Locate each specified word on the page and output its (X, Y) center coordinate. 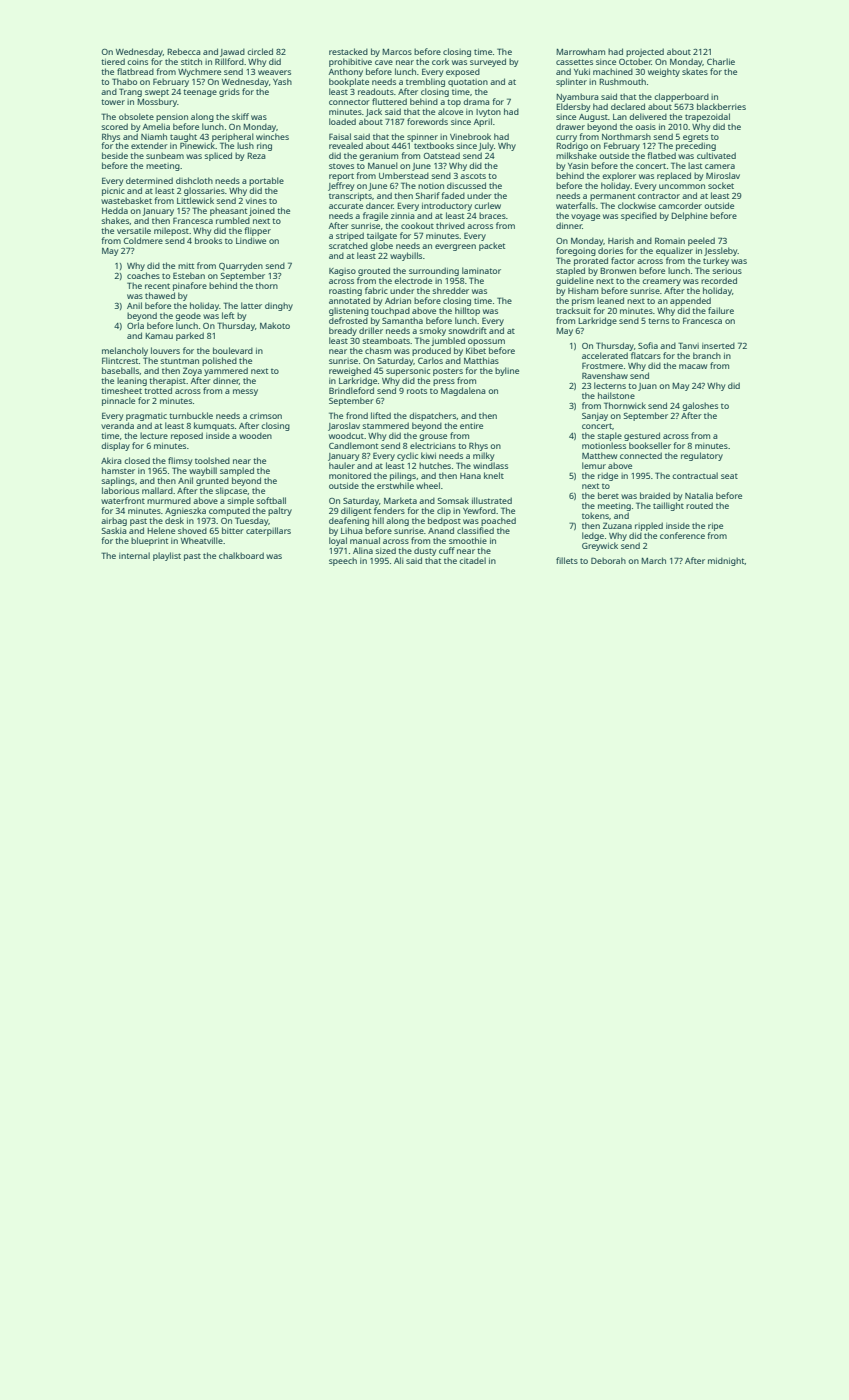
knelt (494, 475)
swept (157, 93)
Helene (161, 530)
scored (114, 126)
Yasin (578, 166)
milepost (171, 231)
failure (721, 310)
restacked (348, 51)
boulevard (233, 350)
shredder (450, 290)
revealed (346, 145)
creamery (661, 282)
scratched (348, 245)
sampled (237, 471)
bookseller (650, 445)
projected (645, 52)
